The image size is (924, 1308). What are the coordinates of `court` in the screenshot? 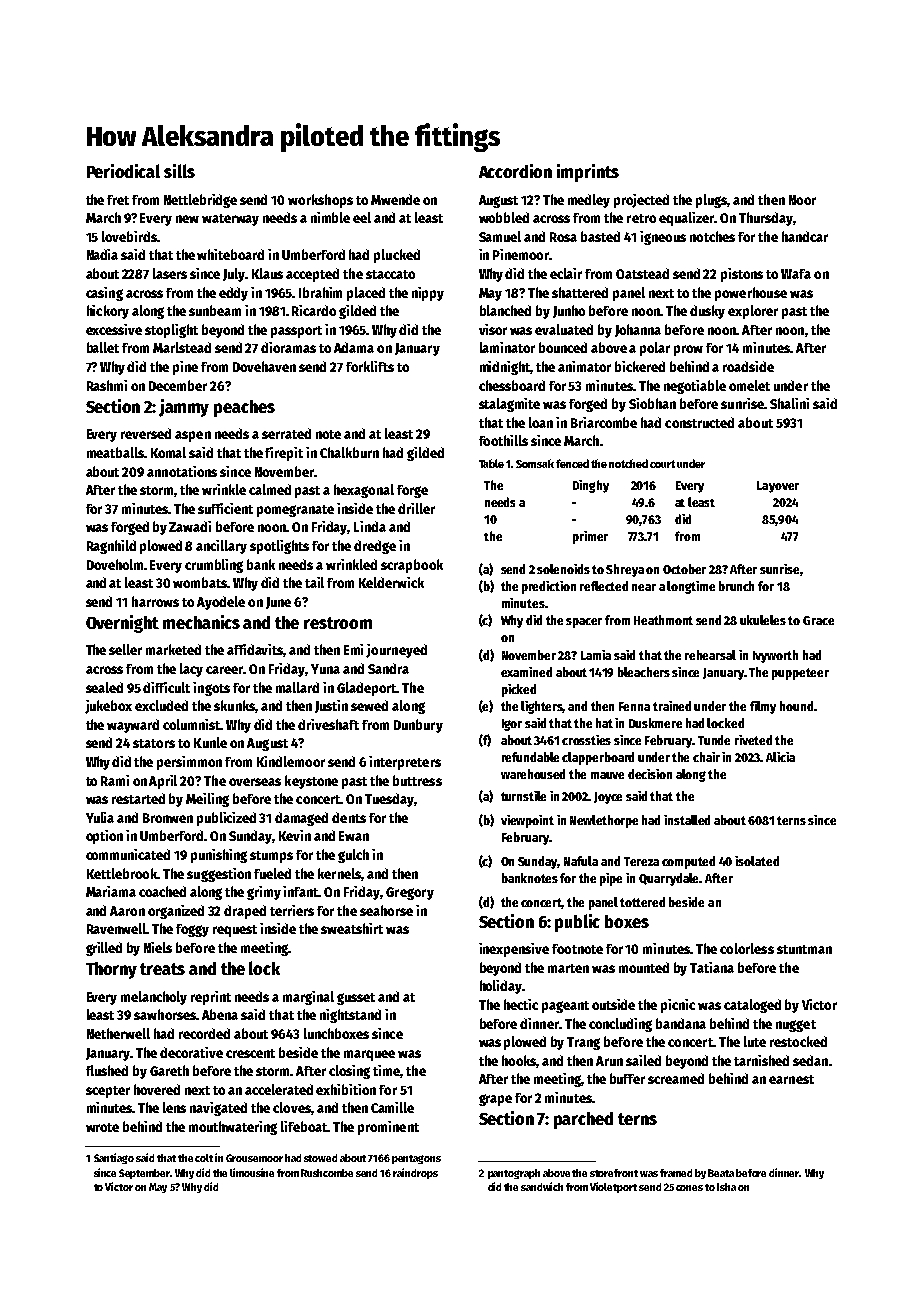 It's located at (662, 464).
